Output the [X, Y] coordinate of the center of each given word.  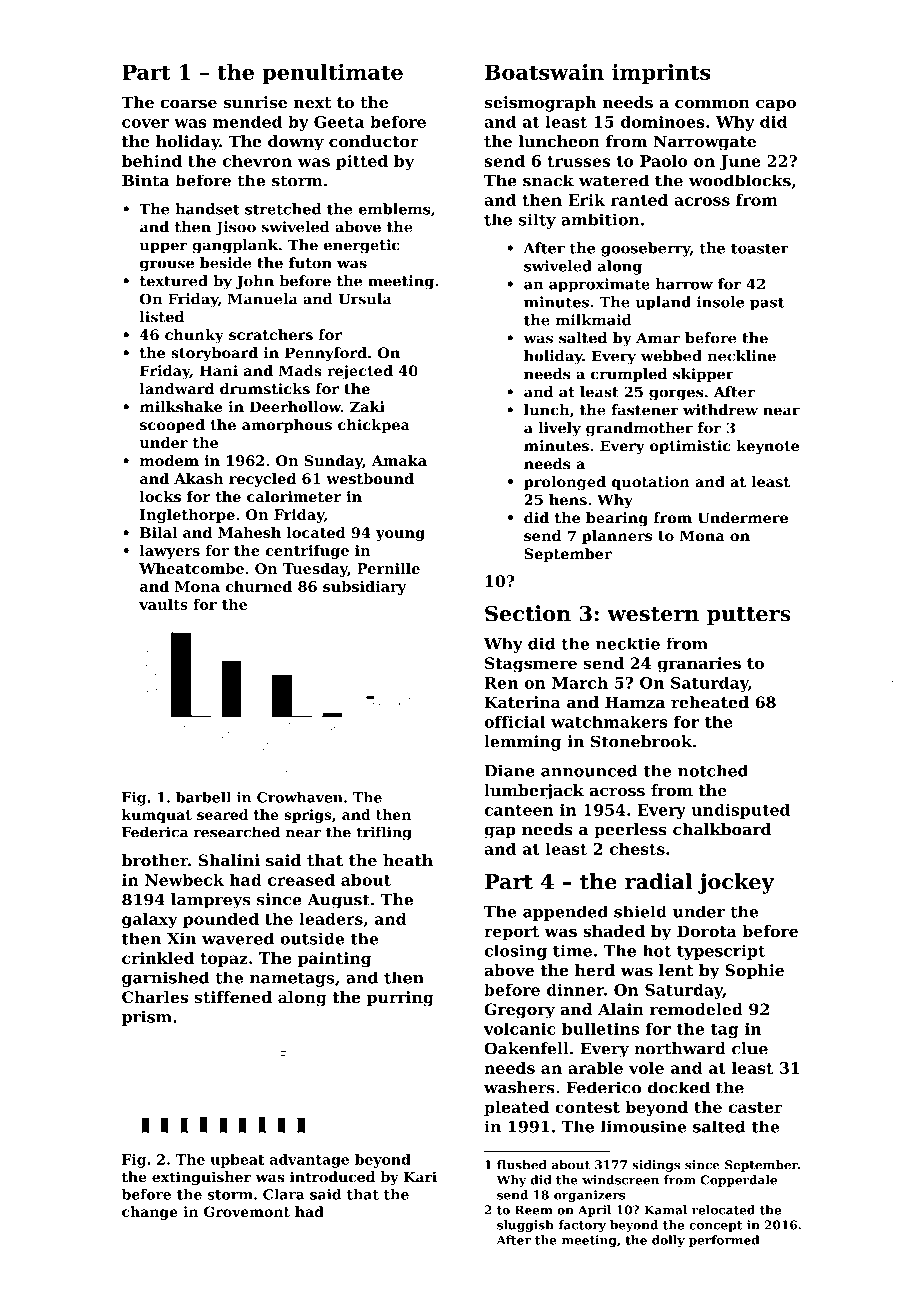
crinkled [158, 958]
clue [750, 1048]
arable [595, 1068]
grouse [167, 266]
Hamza [635, 702]
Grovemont [247, 1211]
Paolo [664, 161]
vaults [163, 604]
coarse [189, 104]
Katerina [523, 702]
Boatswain [544, 72]
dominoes [663, 121]
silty [537, 221]
